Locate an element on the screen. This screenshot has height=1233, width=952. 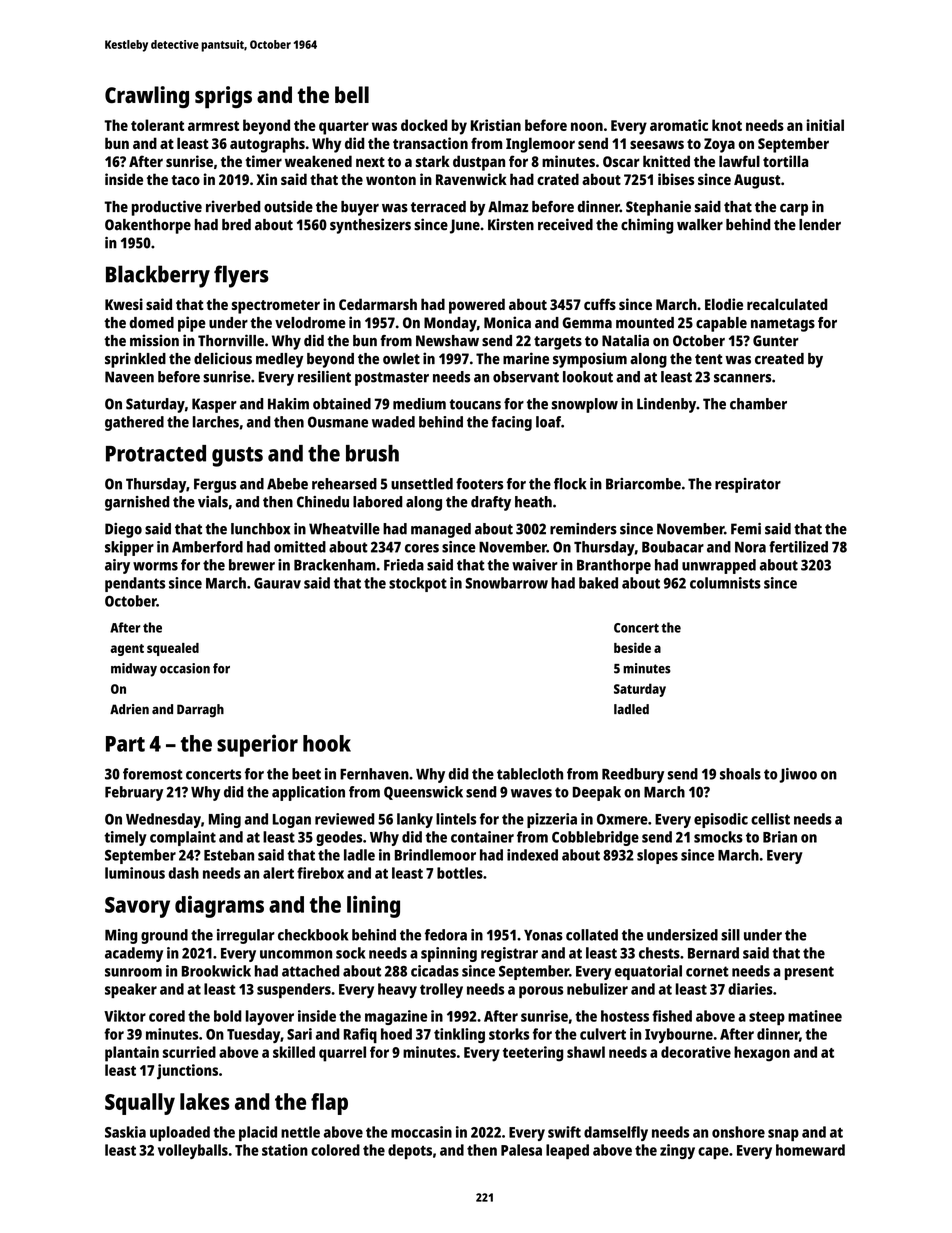
leaped is located at coordinates (567, 1151).
